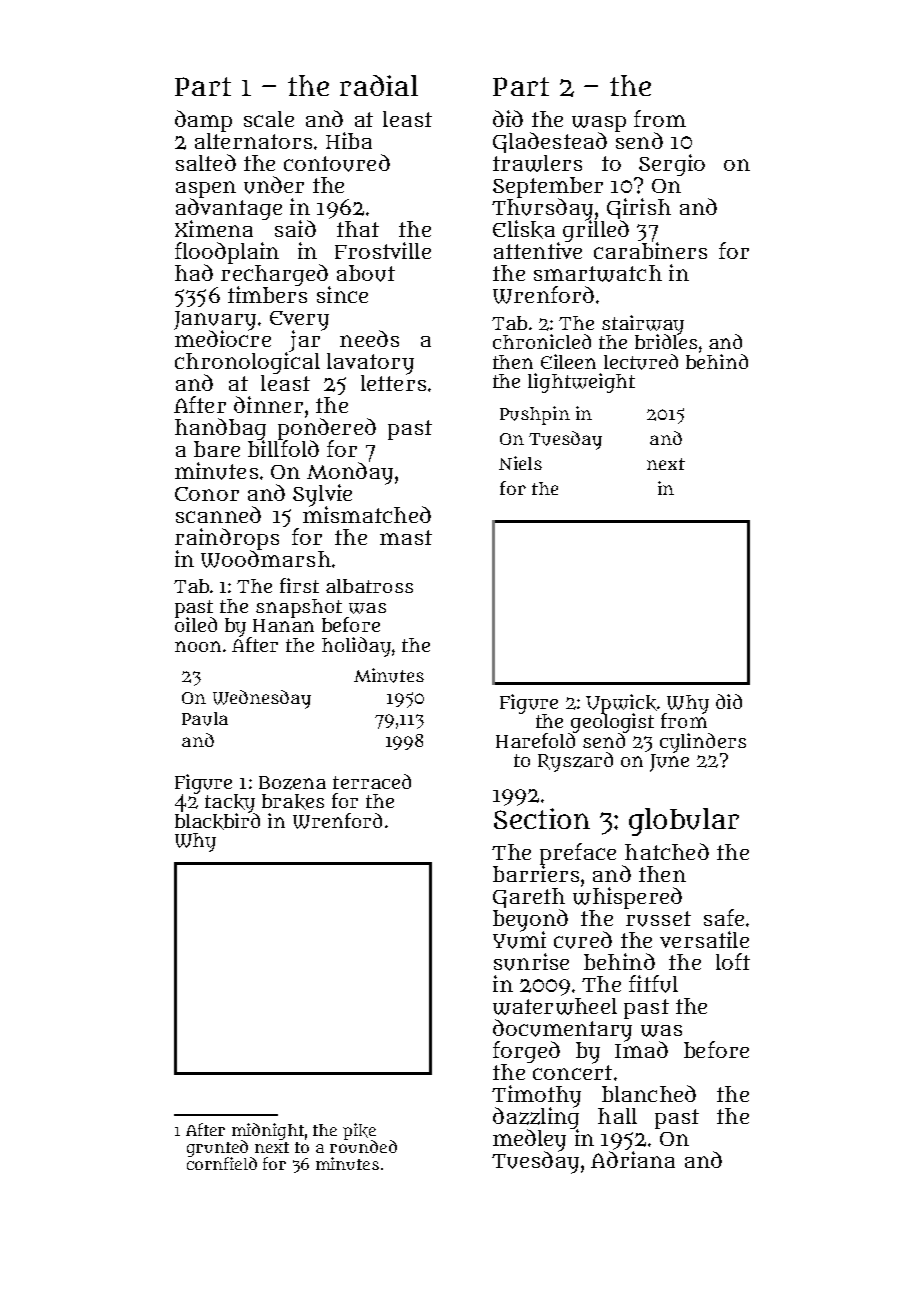 The height and width of the document is (1311, 924). Describe the element at coordinates (203, 121) in the document. I see `damp` at that location.
